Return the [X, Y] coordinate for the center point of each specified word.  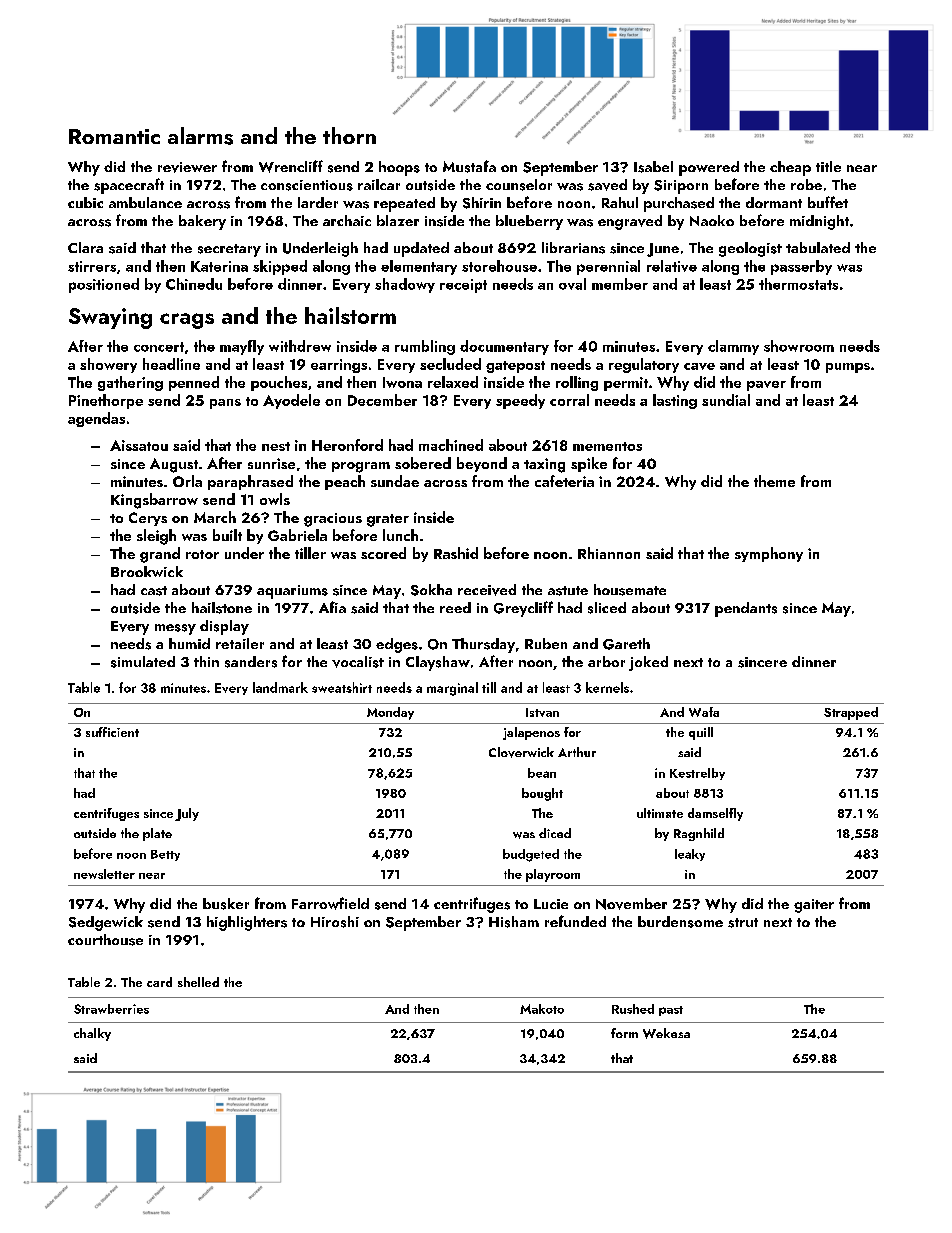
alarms [200, 136]
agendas [96, 419]
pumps [848, 368]
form [624, 1033]
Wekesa [666, 1033]
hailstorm [350, 315]
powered [709, 168]
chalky [92, 1034]
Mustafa [469, 166]
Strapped [851, 713]
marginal [452, 689]
